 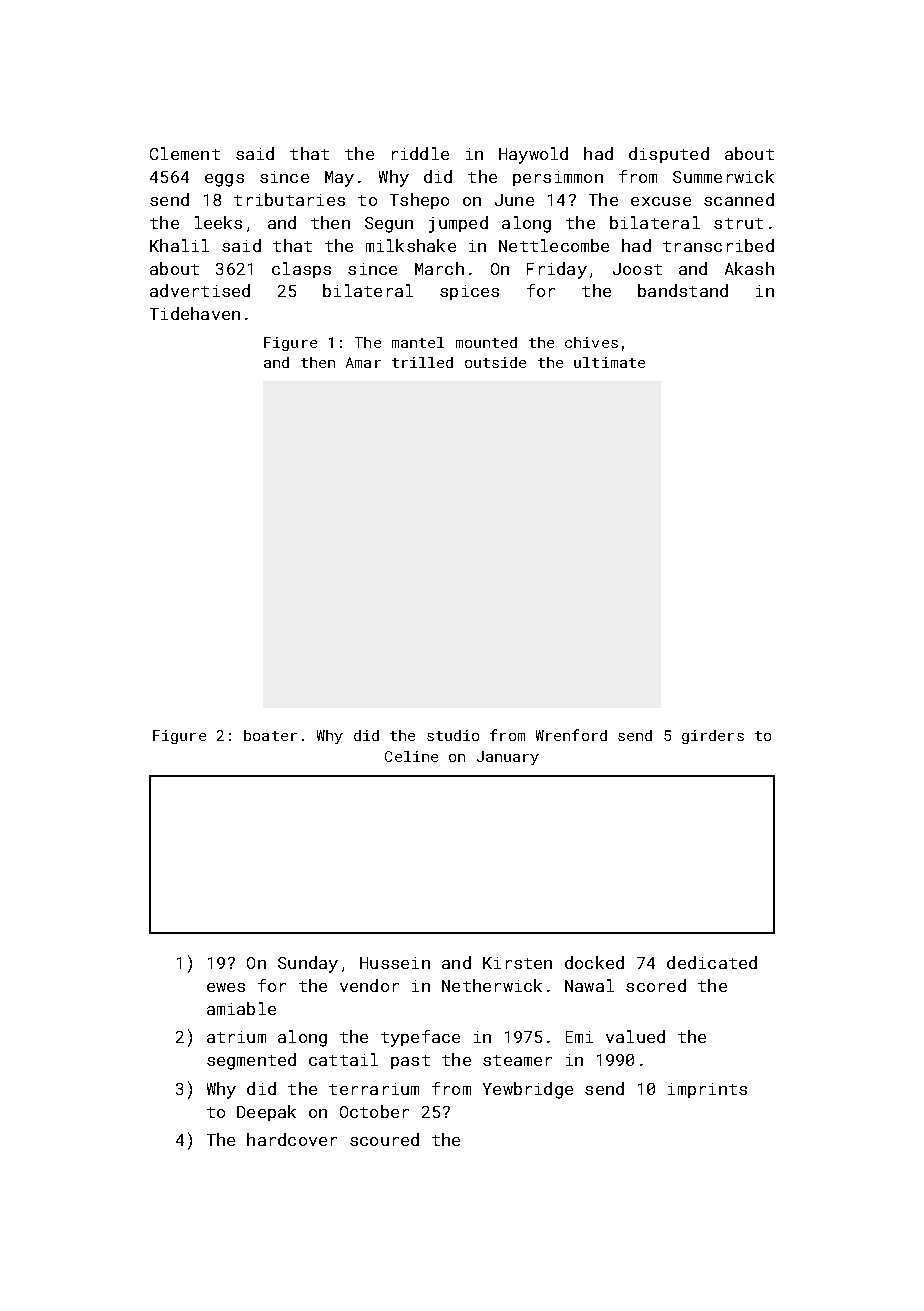 What do you see at coordinates (571, 735) in the screenshot?
I see `Wrenford` at bounding box center [571, 735].
